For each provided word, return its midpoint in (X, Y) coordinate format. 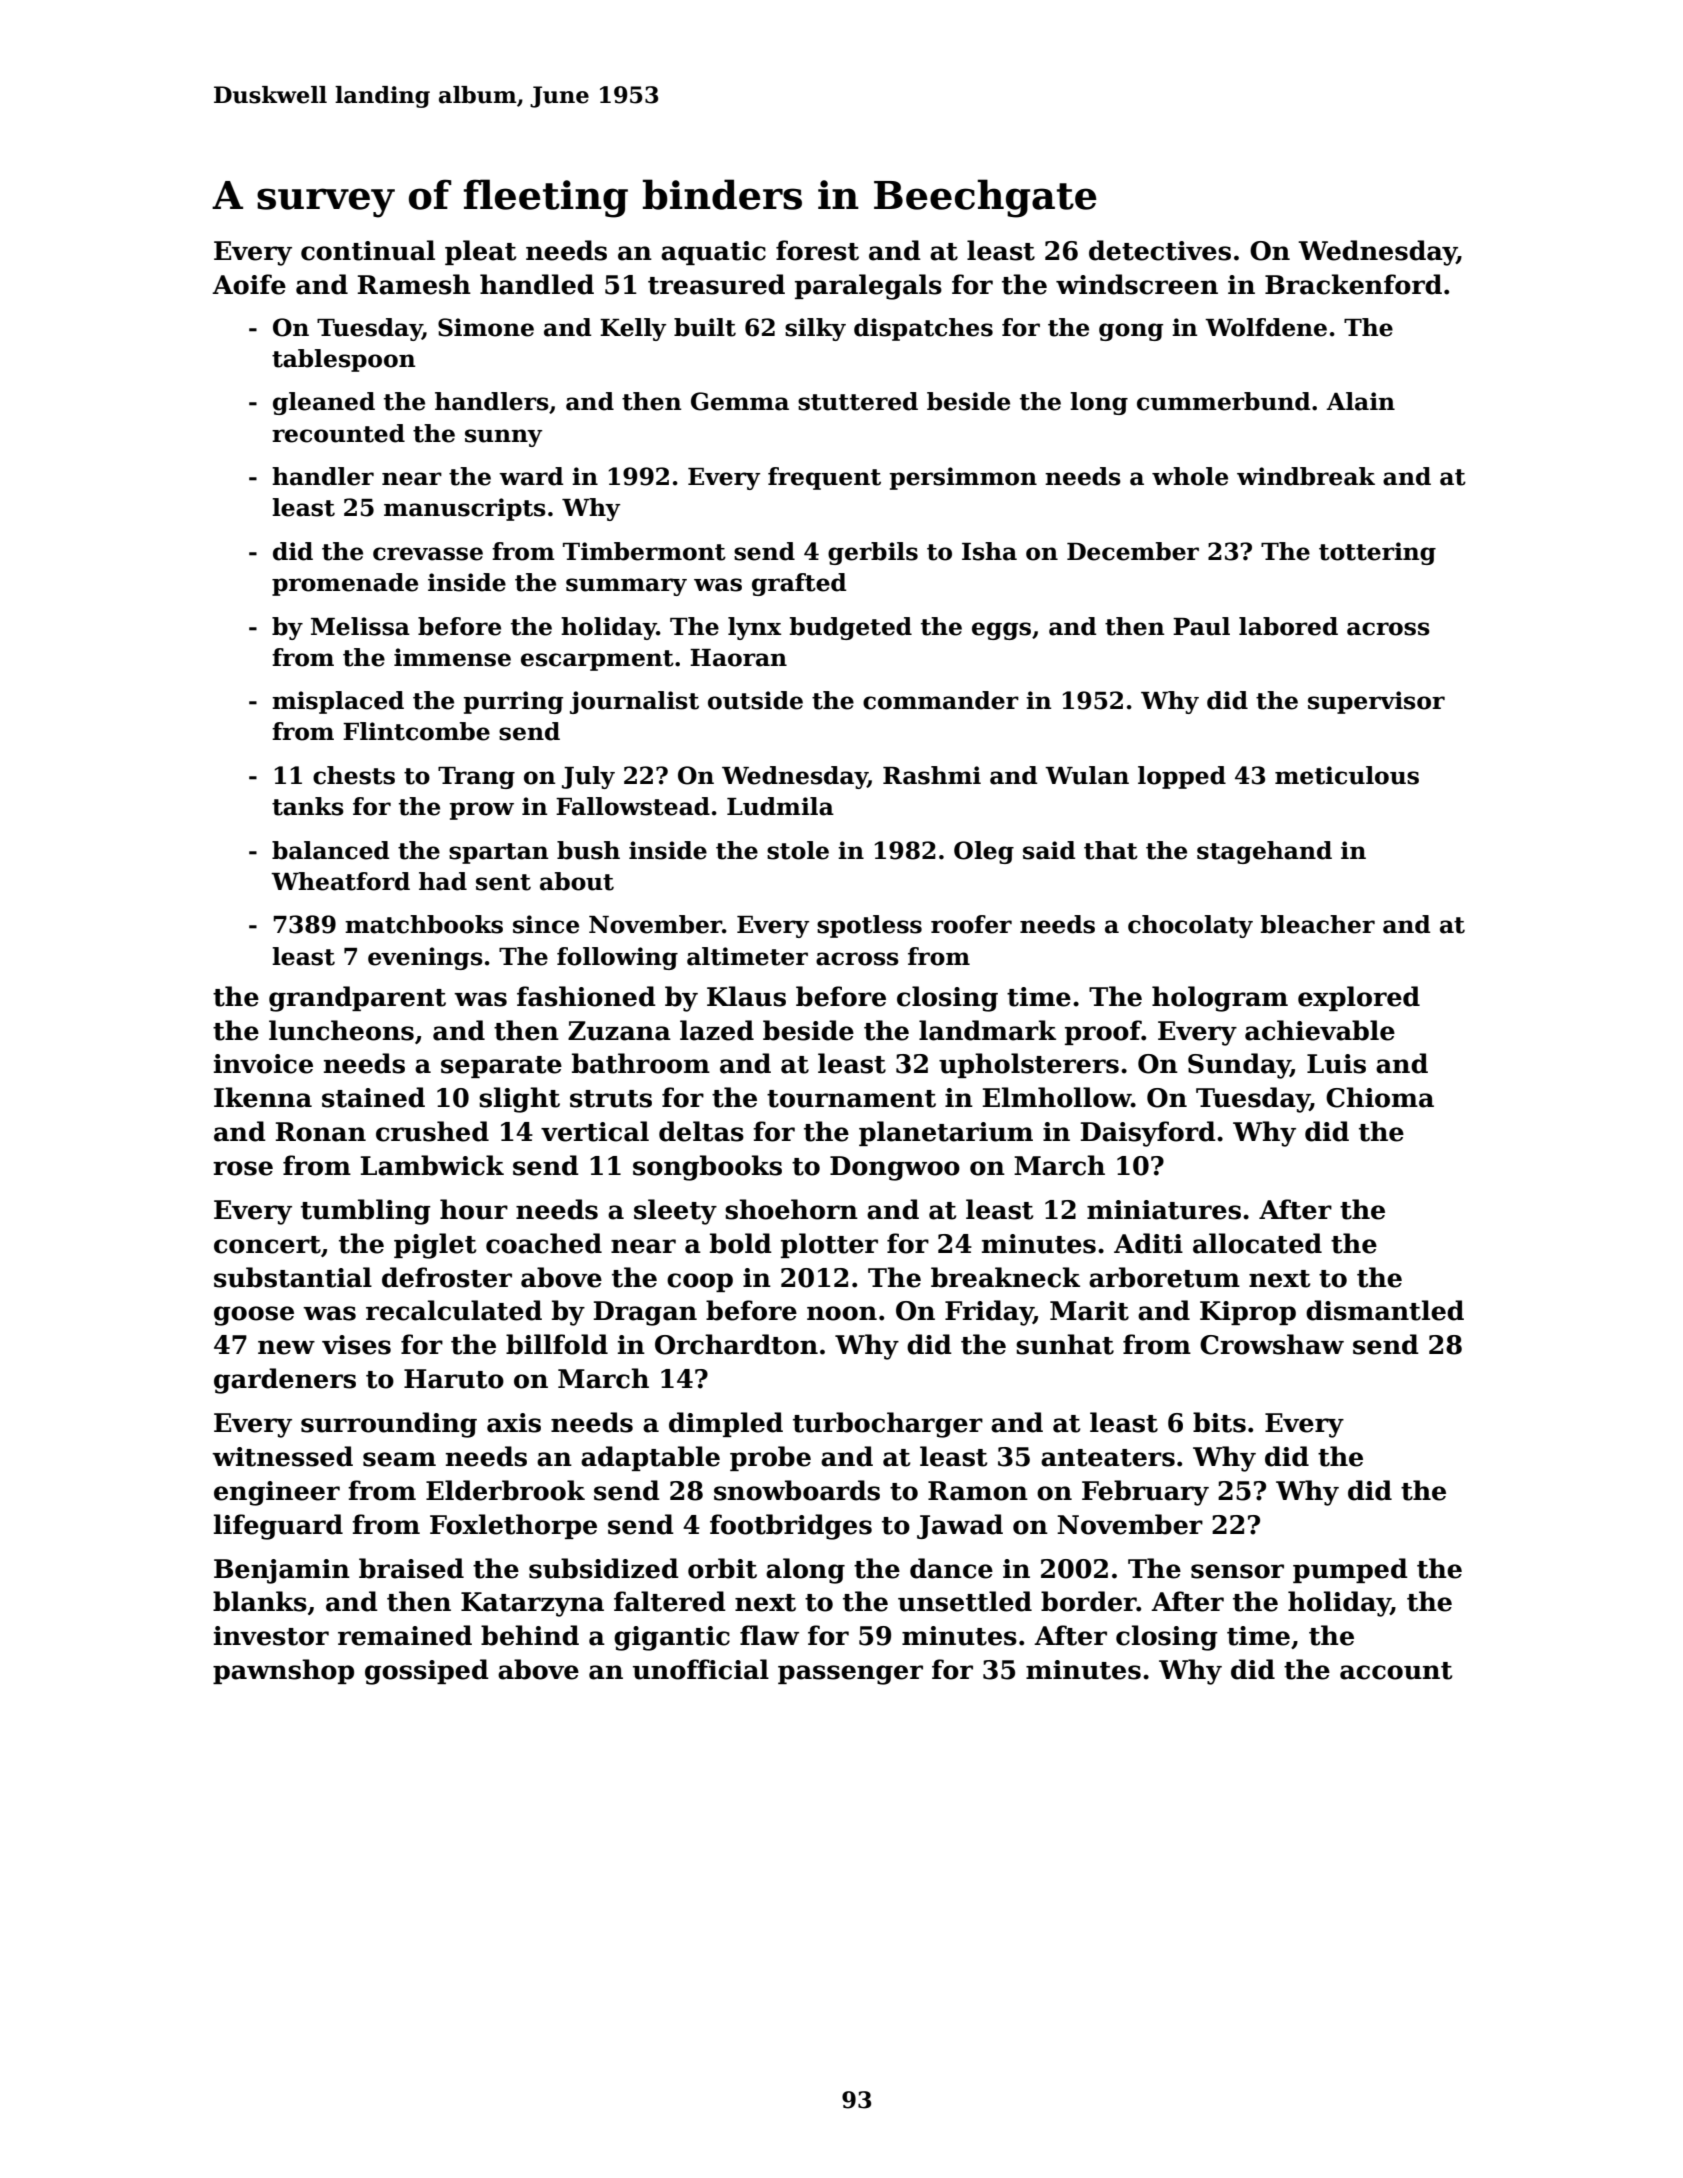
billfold (557, 1344)
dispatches (923, 329)
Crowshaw (1272, 1344)
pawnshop (283, 1671)
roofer (971, 924)
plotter (829, 1245)
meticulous (1347, 775)
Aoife (249, 284)
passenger (850, 1675)
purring (513, 702)
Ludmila (780, 806)
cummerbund (1223, 401)
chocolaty (1190, 926)
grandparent (357, 999)
